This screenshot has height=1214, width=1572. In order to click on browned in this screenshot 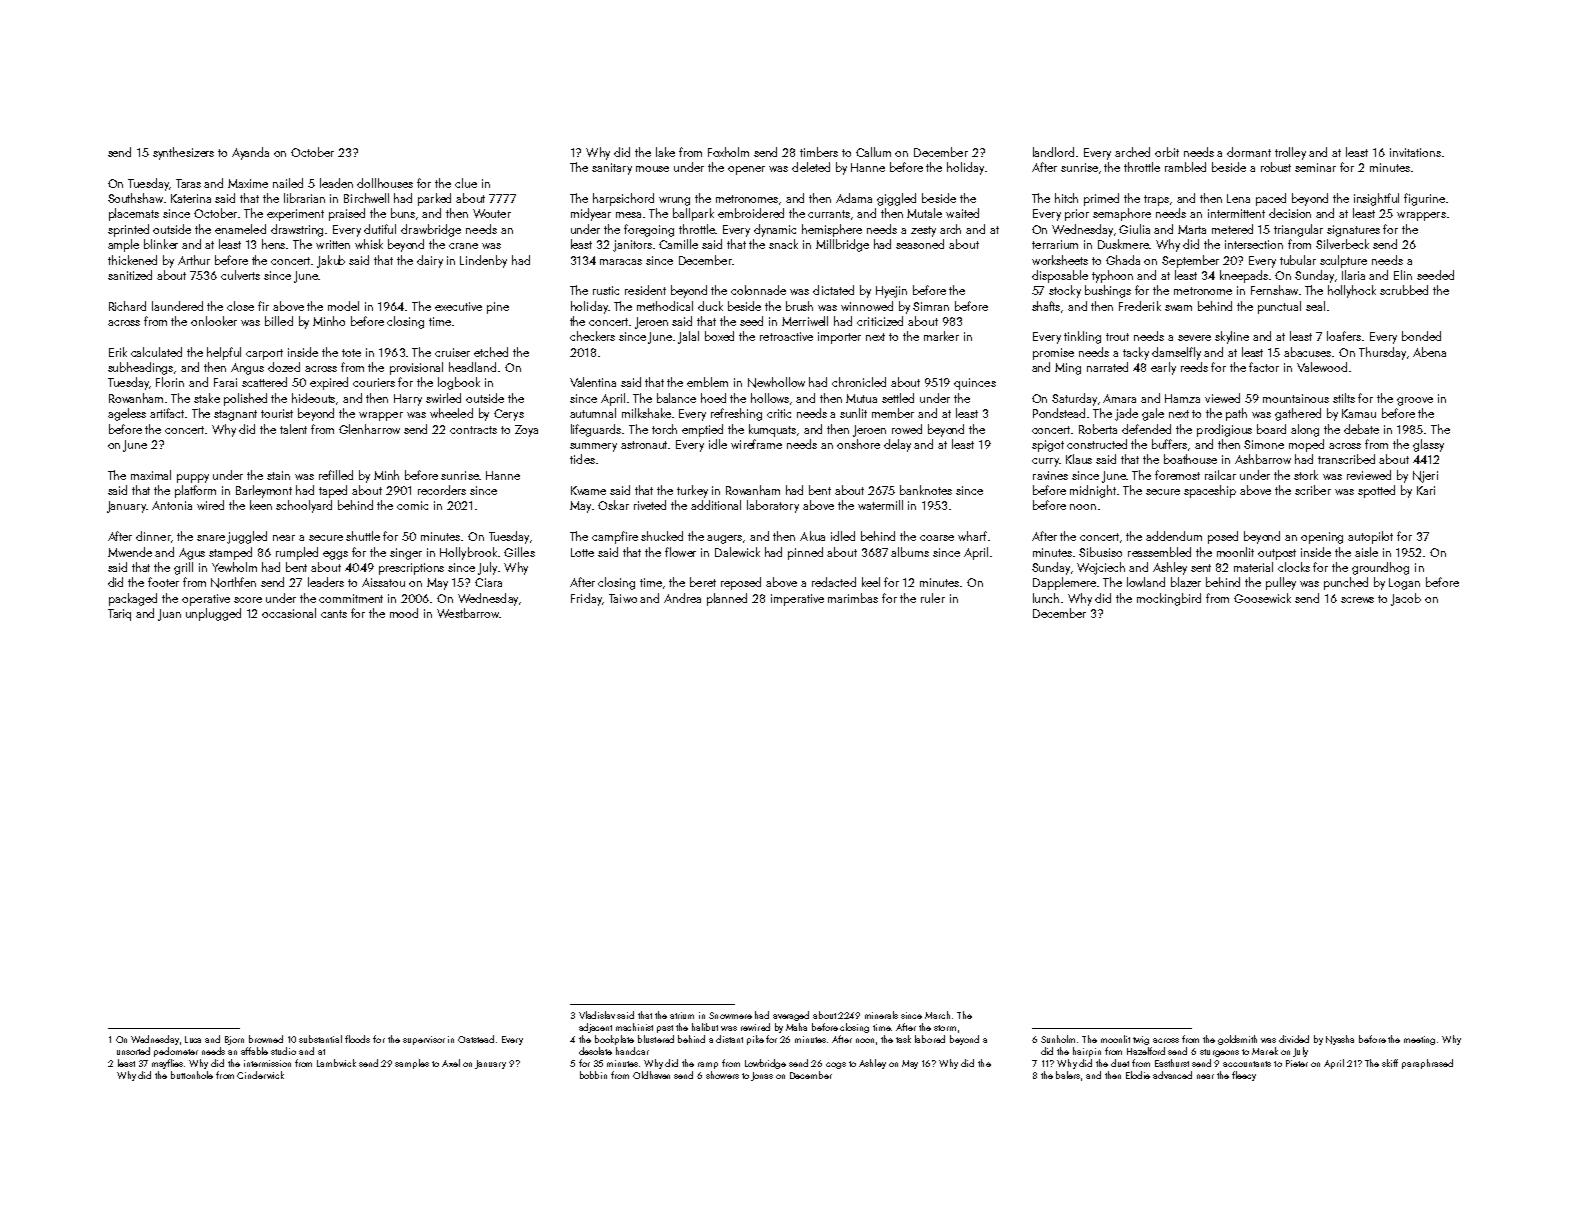, I will do `click(266, 1039)`.
